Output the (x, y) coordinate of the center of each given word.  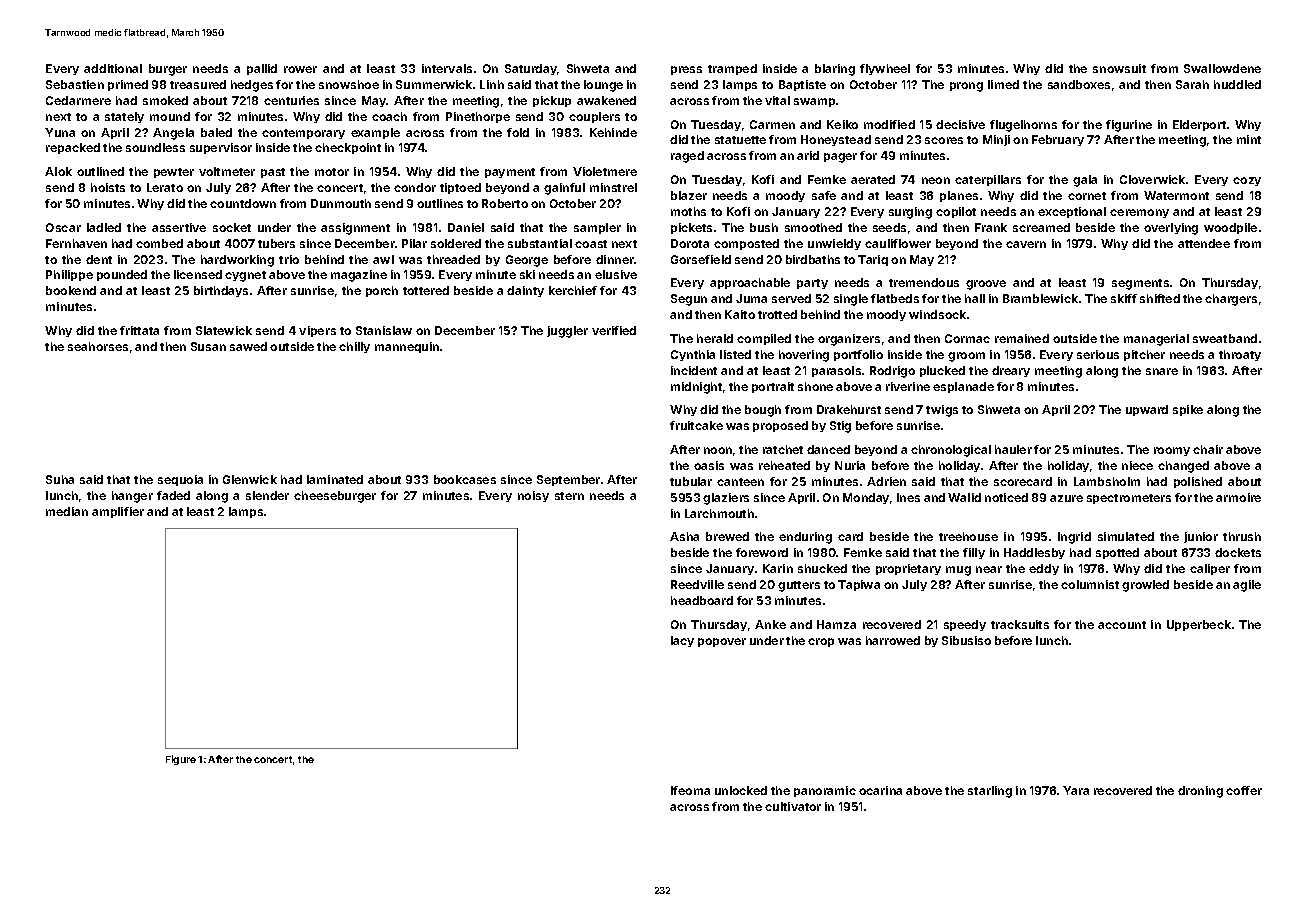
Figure (181, 760)
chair (1208, 449)
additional (113, 68)
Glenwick (250, 479)
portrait (773, 387)
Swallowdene (1222, 68)
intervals (447, 68)
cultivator (793, 806)
